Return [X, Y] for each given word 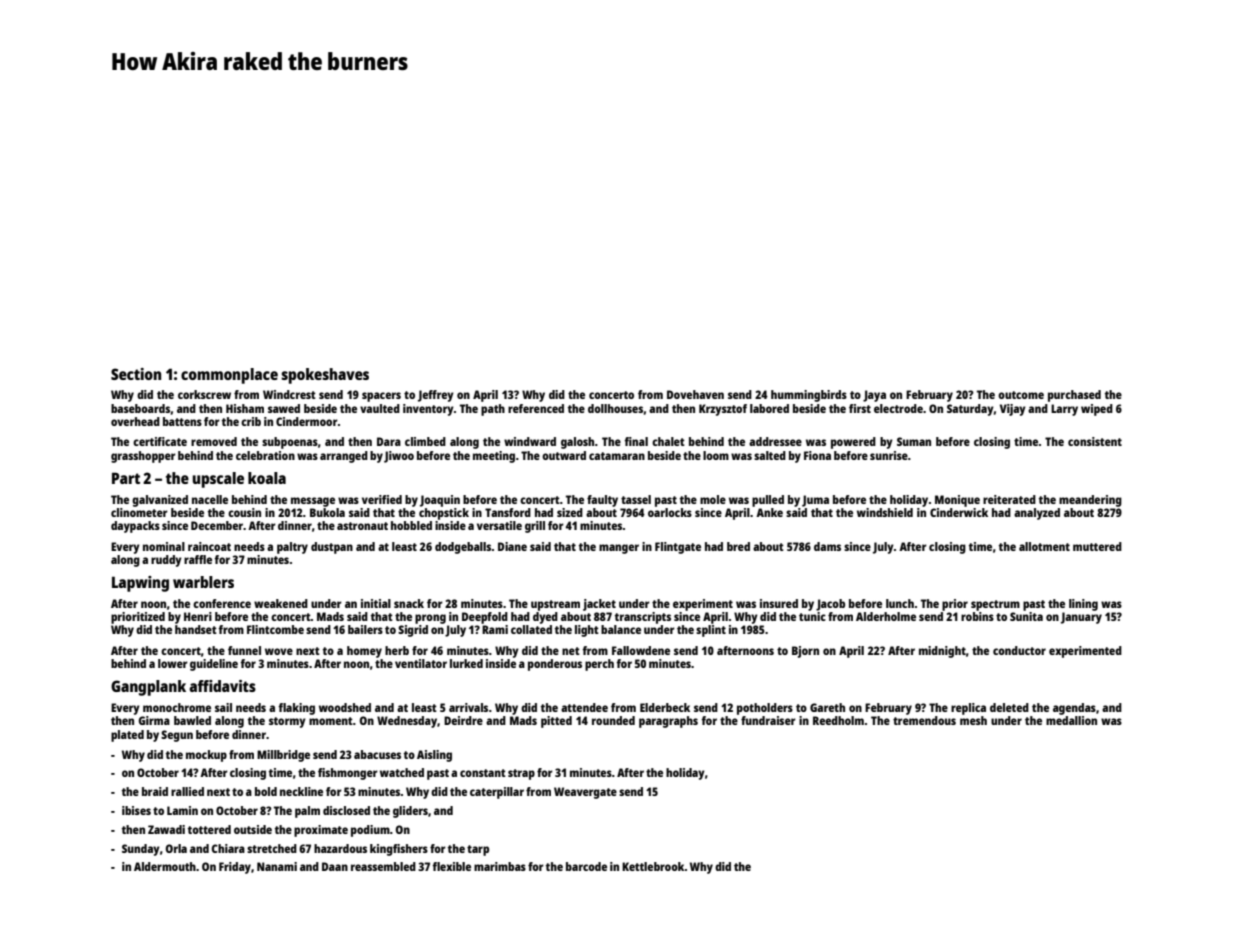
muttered [1097, 546]
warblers [203, 582]
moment [331, 721]
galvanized [160, 501]
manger [619, 549]
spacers [381, 397]
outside [253, 829]
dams [827, 546]
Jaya [874, 396]
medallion [1071, 720]
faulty [602, 501]
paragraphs [668, 722]
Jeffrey [436, 396]
